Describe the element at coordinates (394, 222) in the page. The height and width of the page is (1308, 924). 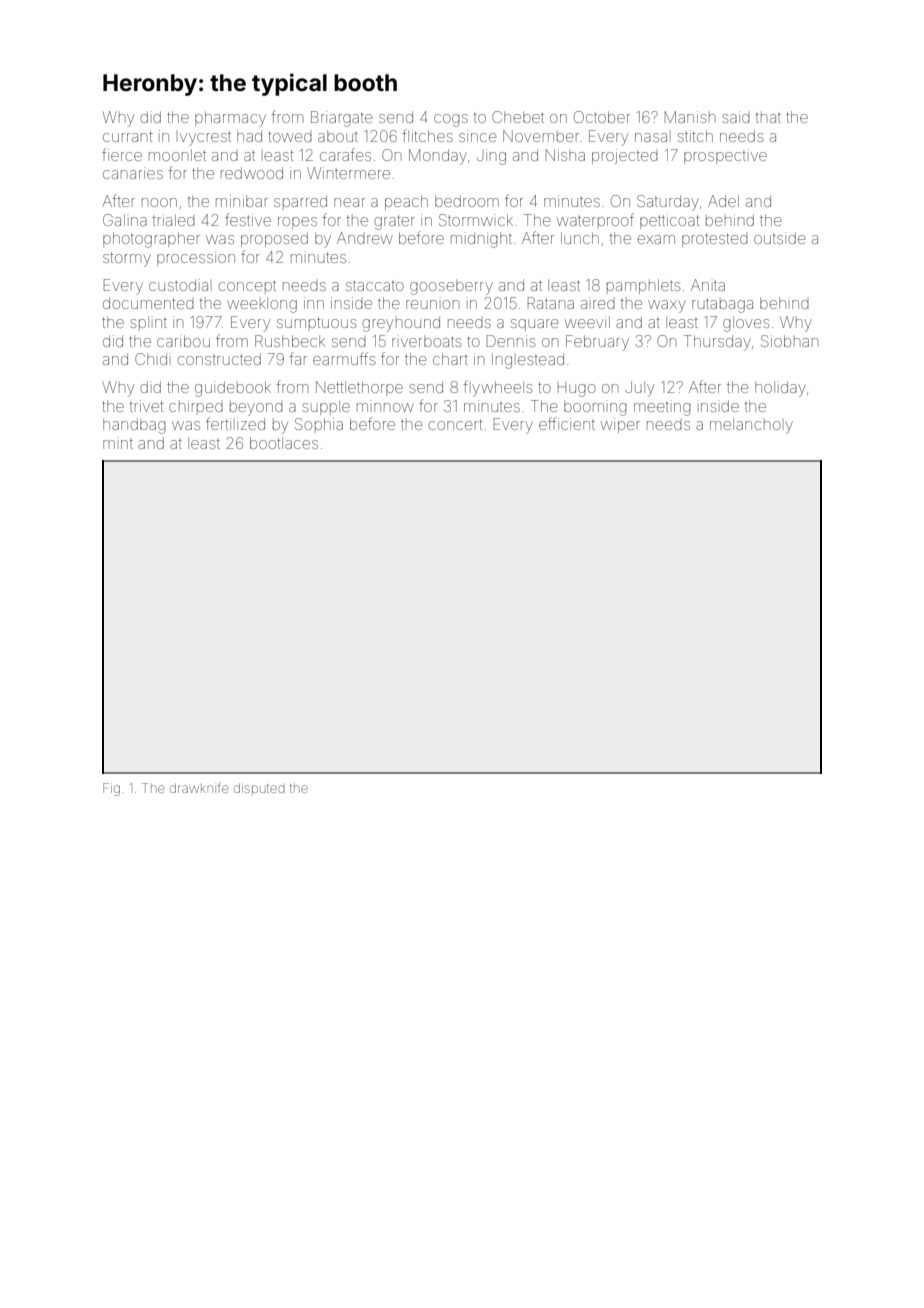
I see `grater` at that location.
